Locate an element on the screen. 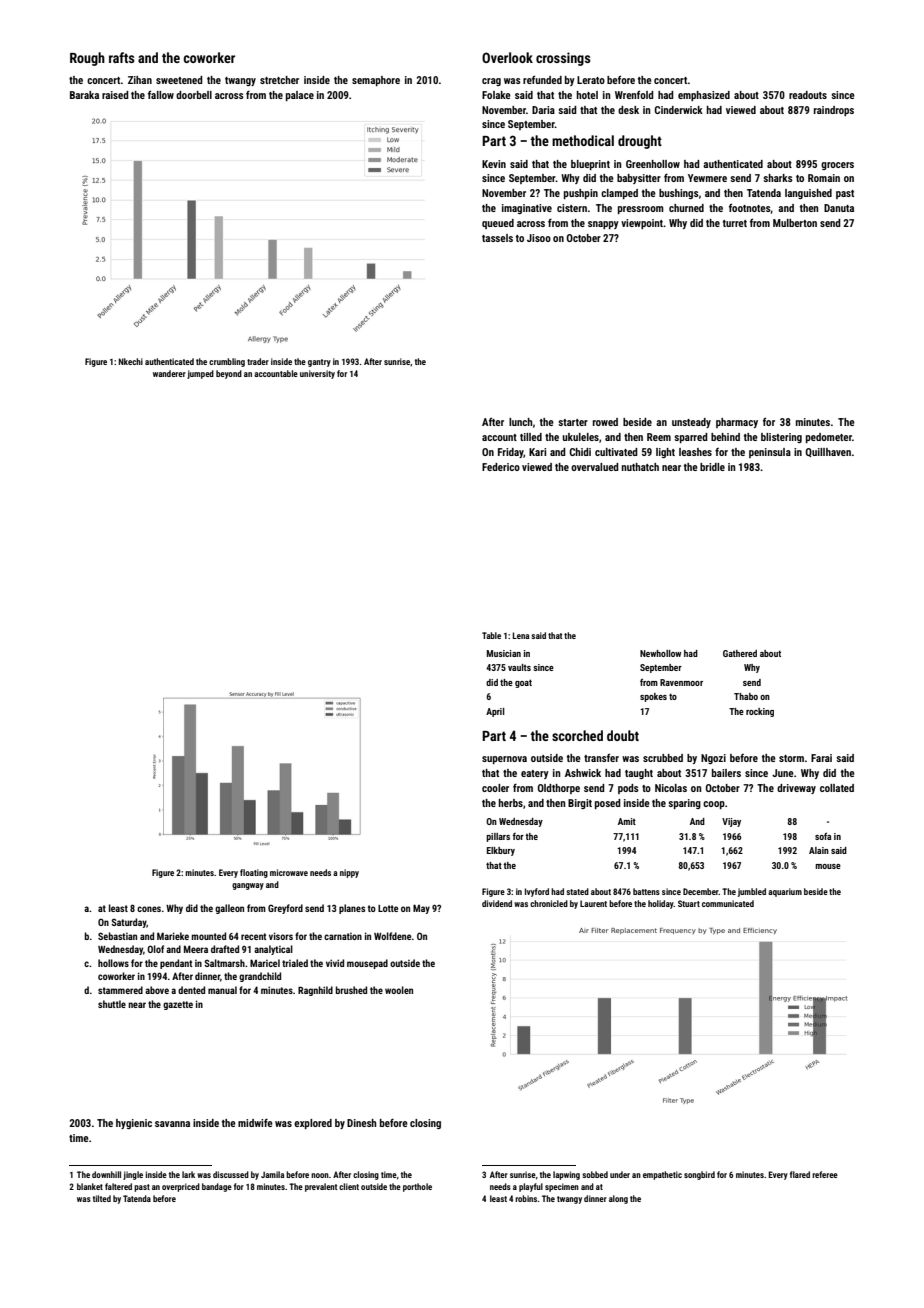  Baraka is located at coordinates (84, 95).
